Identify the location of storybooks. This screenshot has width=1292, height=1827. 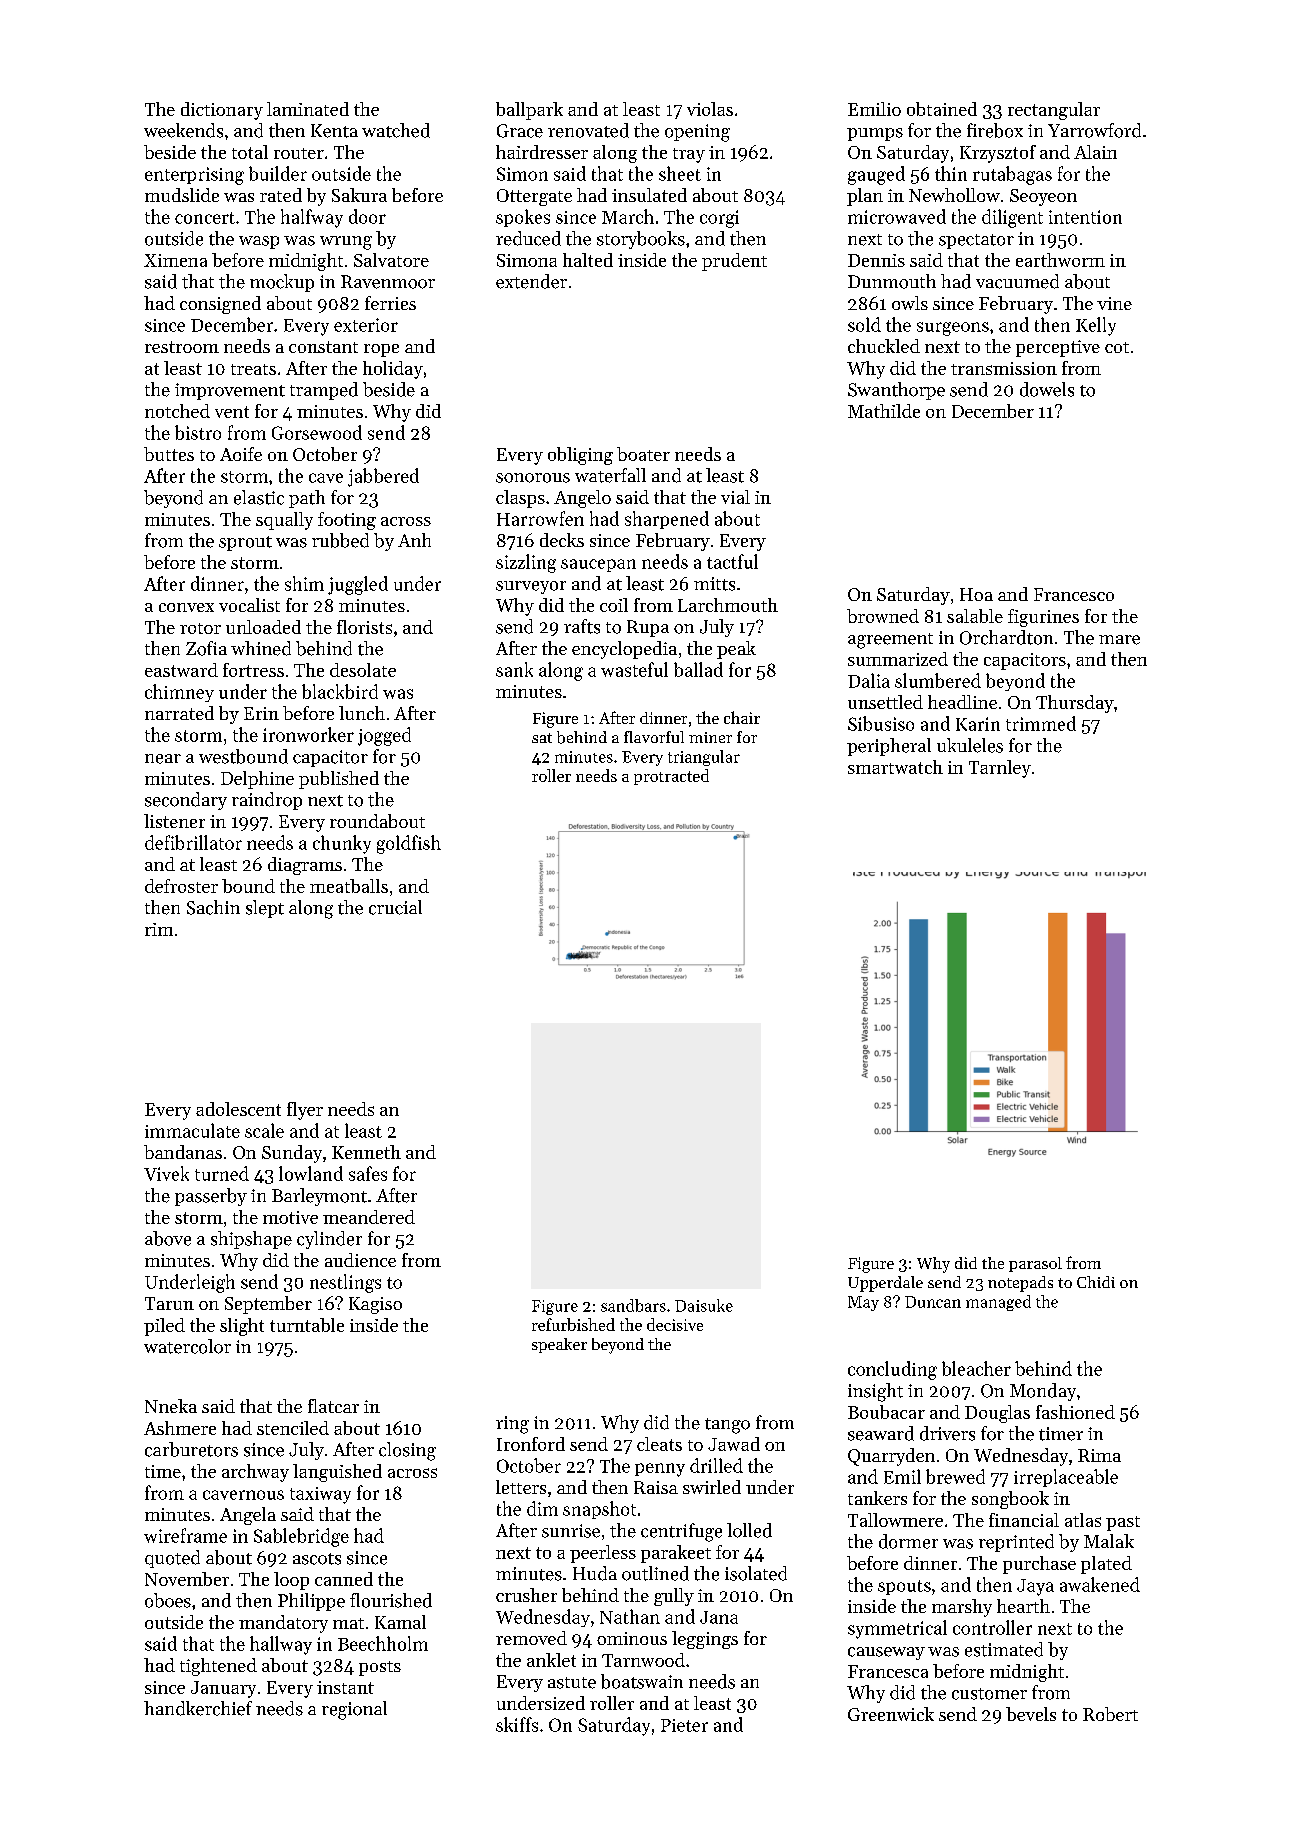
(641, 240).
